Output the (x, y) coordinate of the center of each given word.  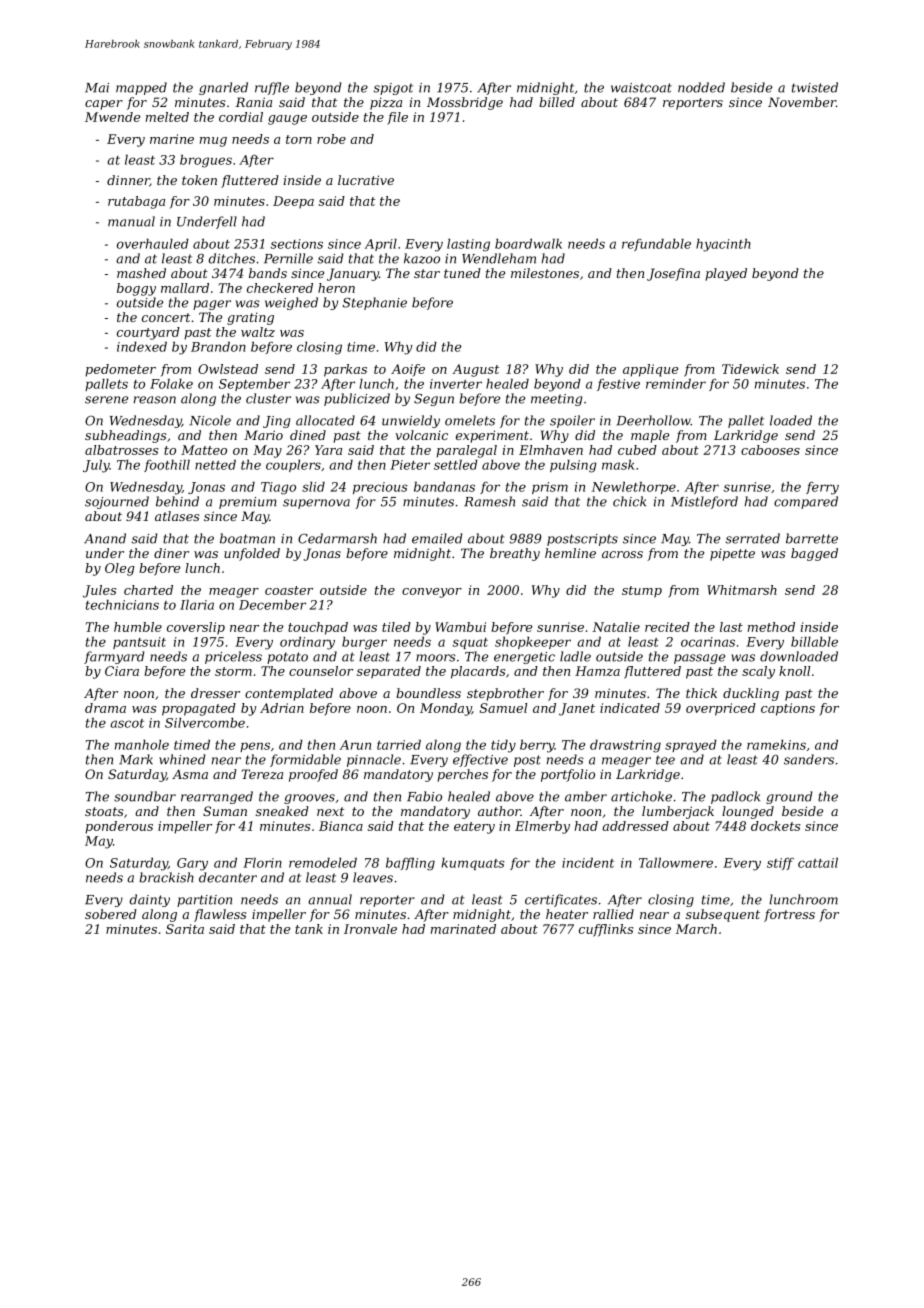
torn (299, 139)
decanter (228, 877)
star (427, 273)
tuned (462, 273)
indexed (142, 347)
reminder (676, 384)
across (622, 554)
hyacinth (723, 245)
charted (148, 590)
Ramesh (489, 501)
